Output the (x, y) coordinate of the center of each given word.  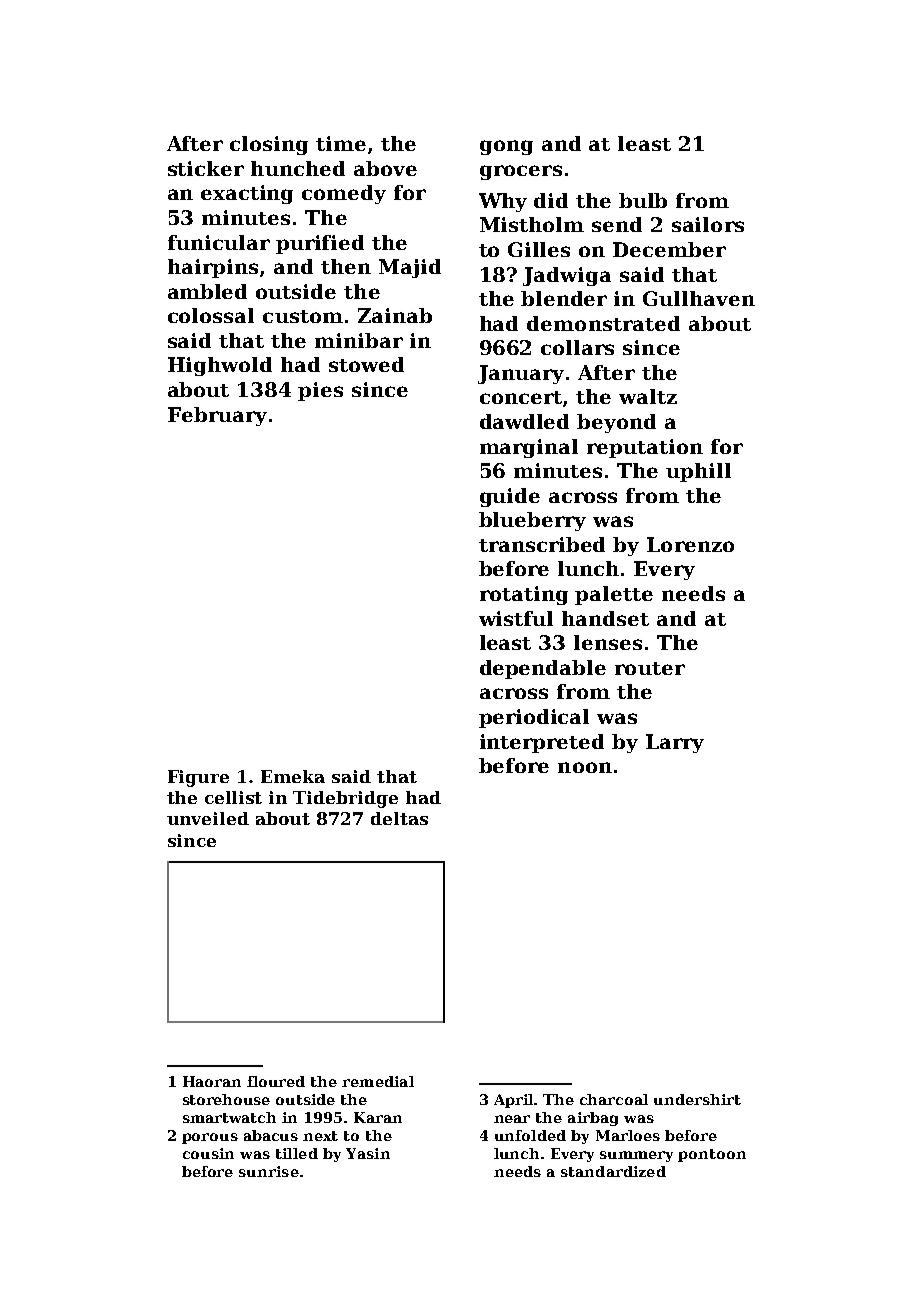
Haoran (212, 1081)
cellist (233, 797)
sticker (206, 168)
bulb (643, 200)
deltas (399, 818)
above (385, 168)
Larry (675, 743)
